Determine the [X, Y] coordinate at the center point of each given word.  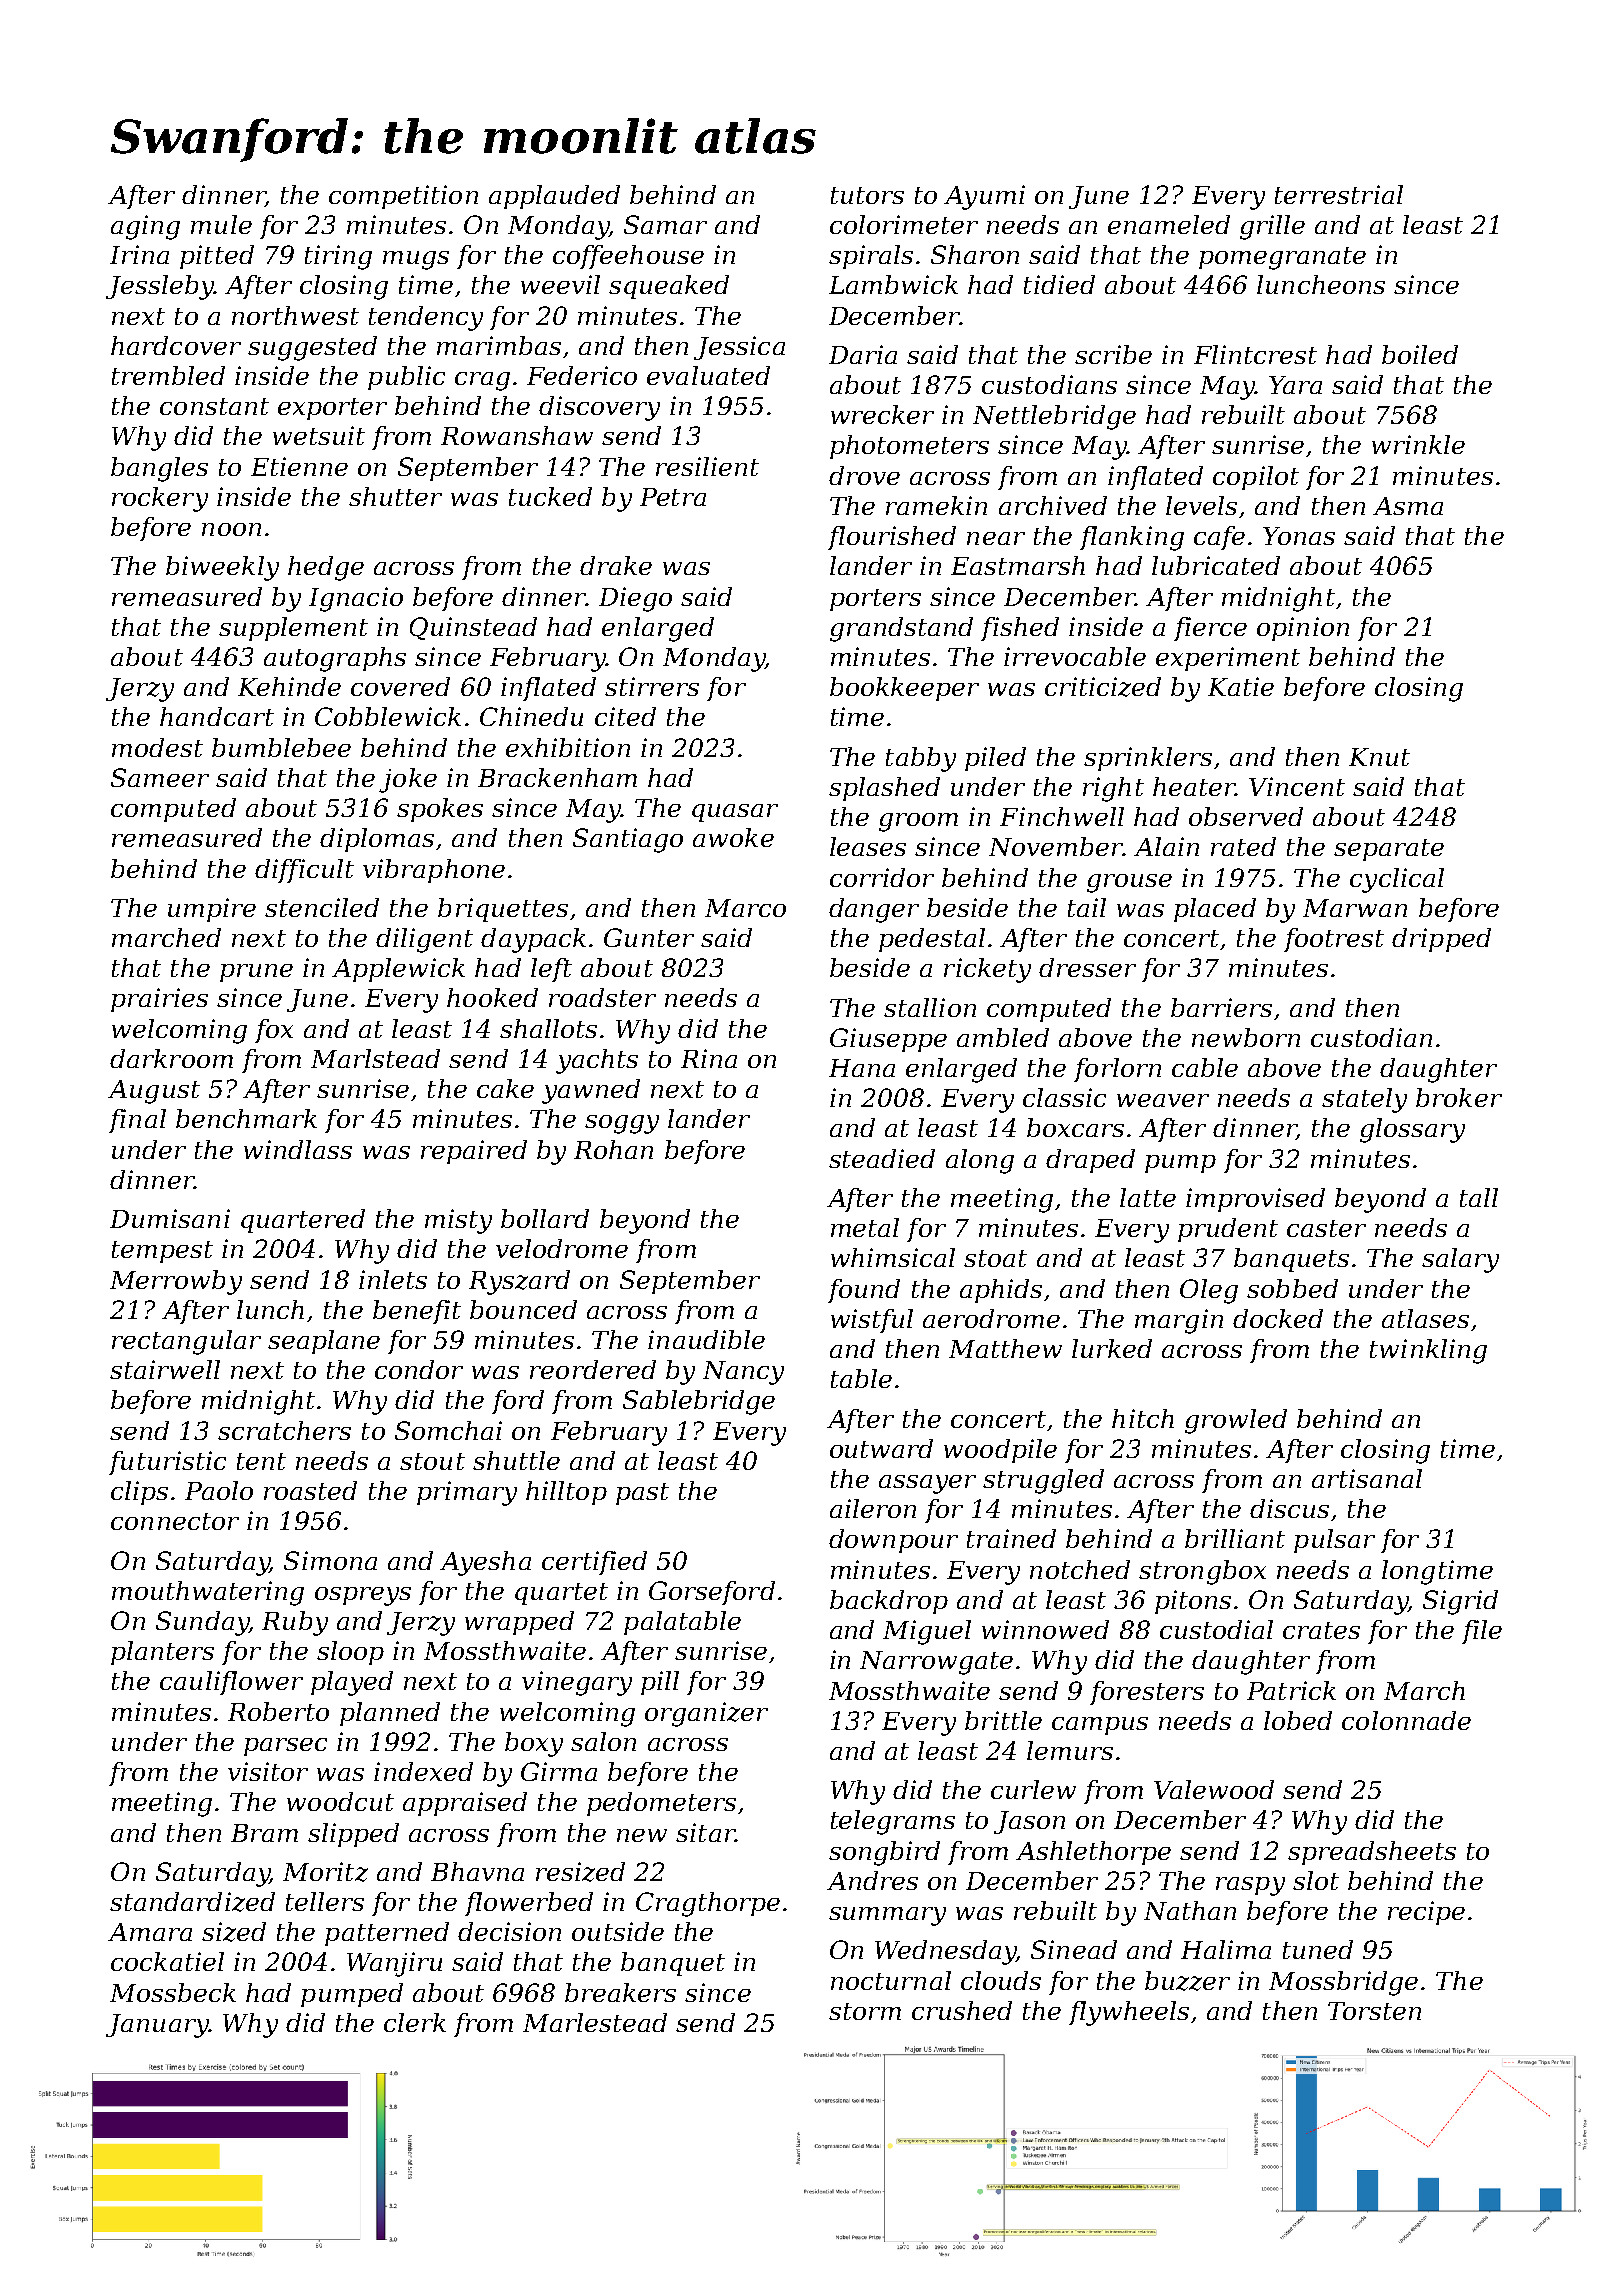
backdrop [889, 1602]
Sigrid [1460, 1602]
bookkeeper [904, 689]
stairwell [165, 1369]
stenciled [322, 907]
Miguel [927, 1632]
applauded [554, 197]
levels [1201, 505]
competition [403, 197]
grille [1272, 227]
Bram [264, 1833]
